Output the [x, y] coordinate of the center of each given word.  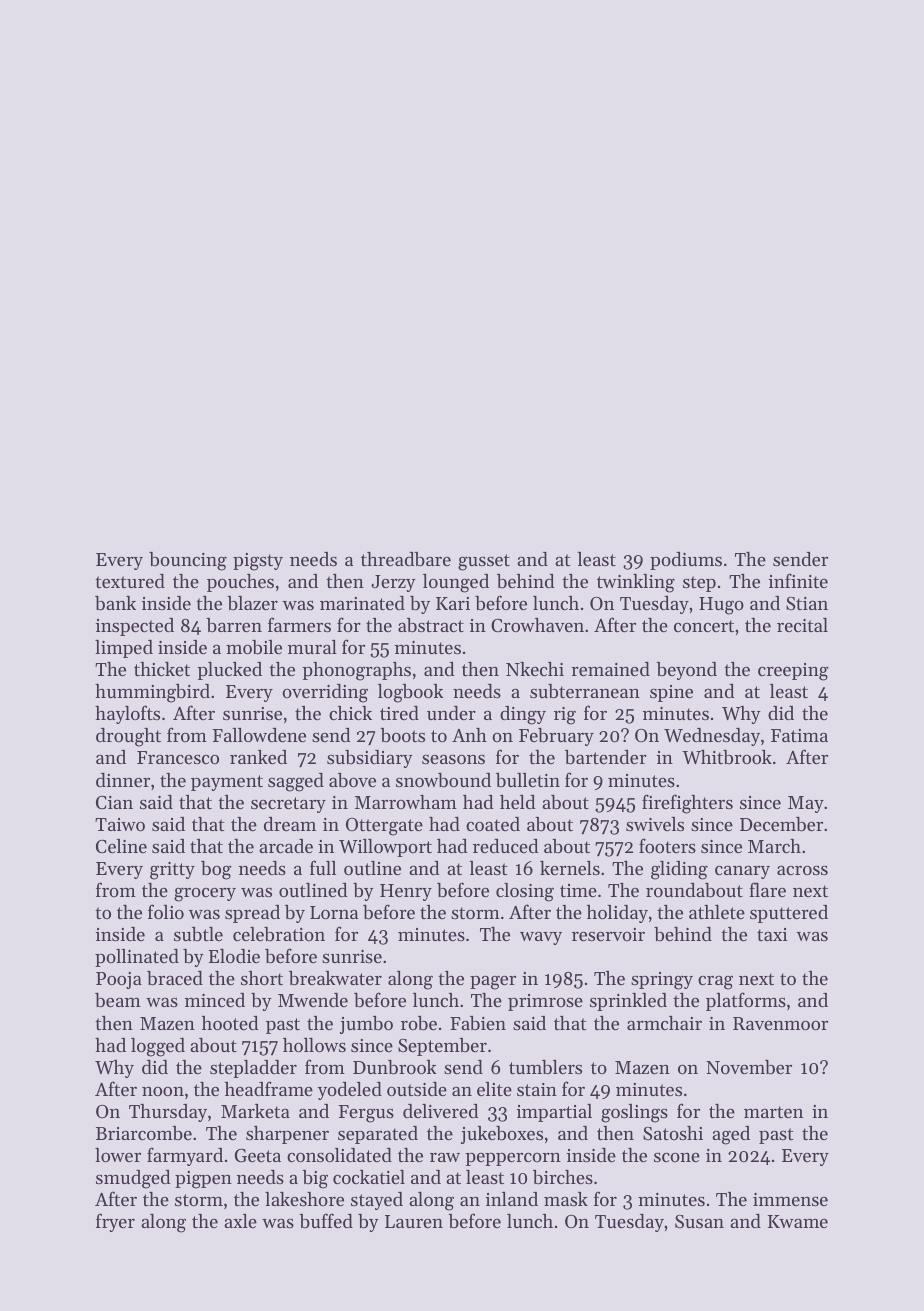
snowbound [443, 780]
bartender [606, 757]
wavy [541, 938]
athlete [717, 912]
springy [662, 981]
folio [166, 911]
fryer [115, 1222]
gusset [484, 562]
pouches [240, 583]
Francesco [178, 757]
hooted [230, 1023]
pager [493, 982]
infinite [798, 580]
